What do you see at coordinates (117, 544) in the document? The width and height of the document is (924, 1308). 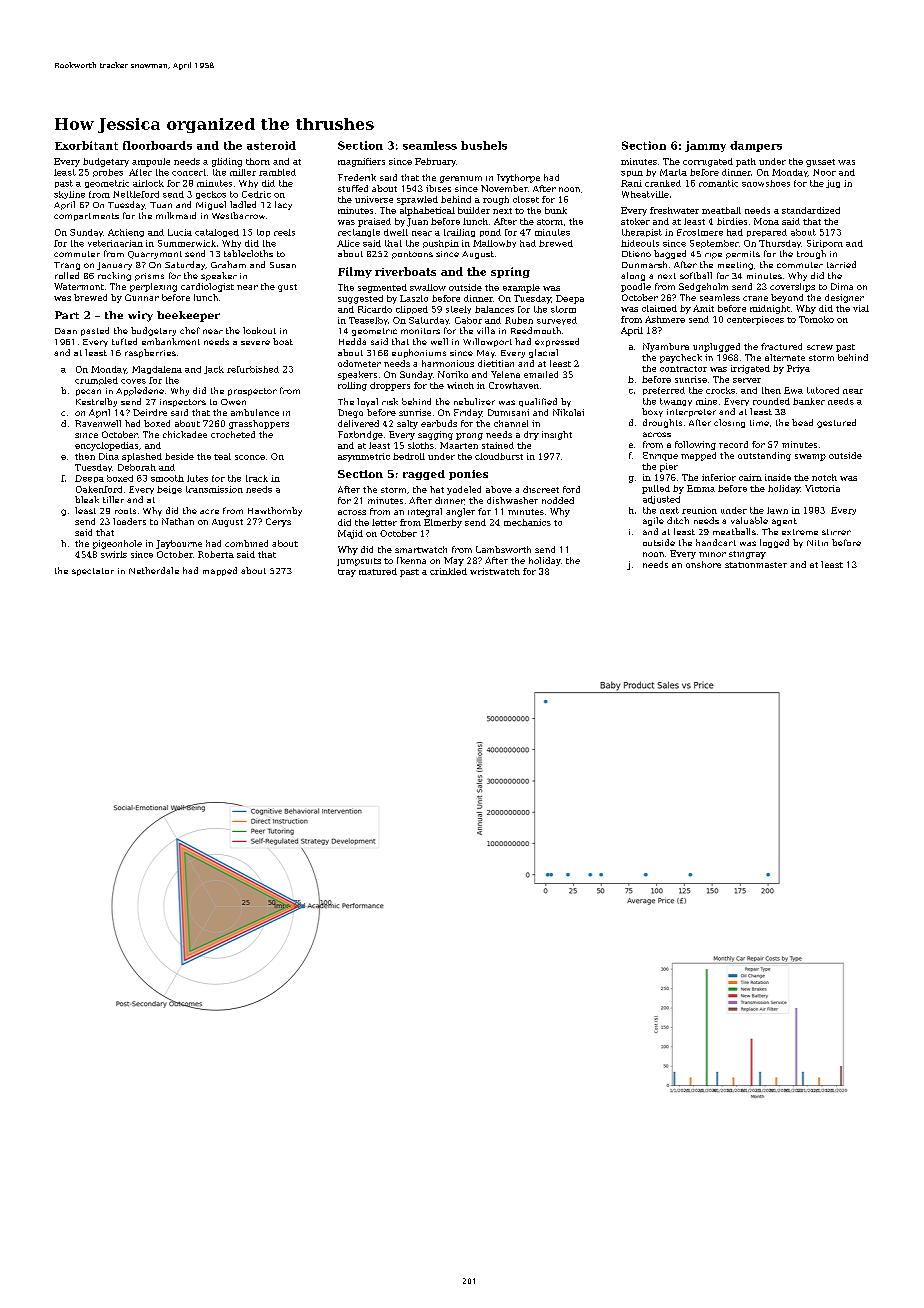 I see `pigeonhole` at bounding box center [117, 544].
